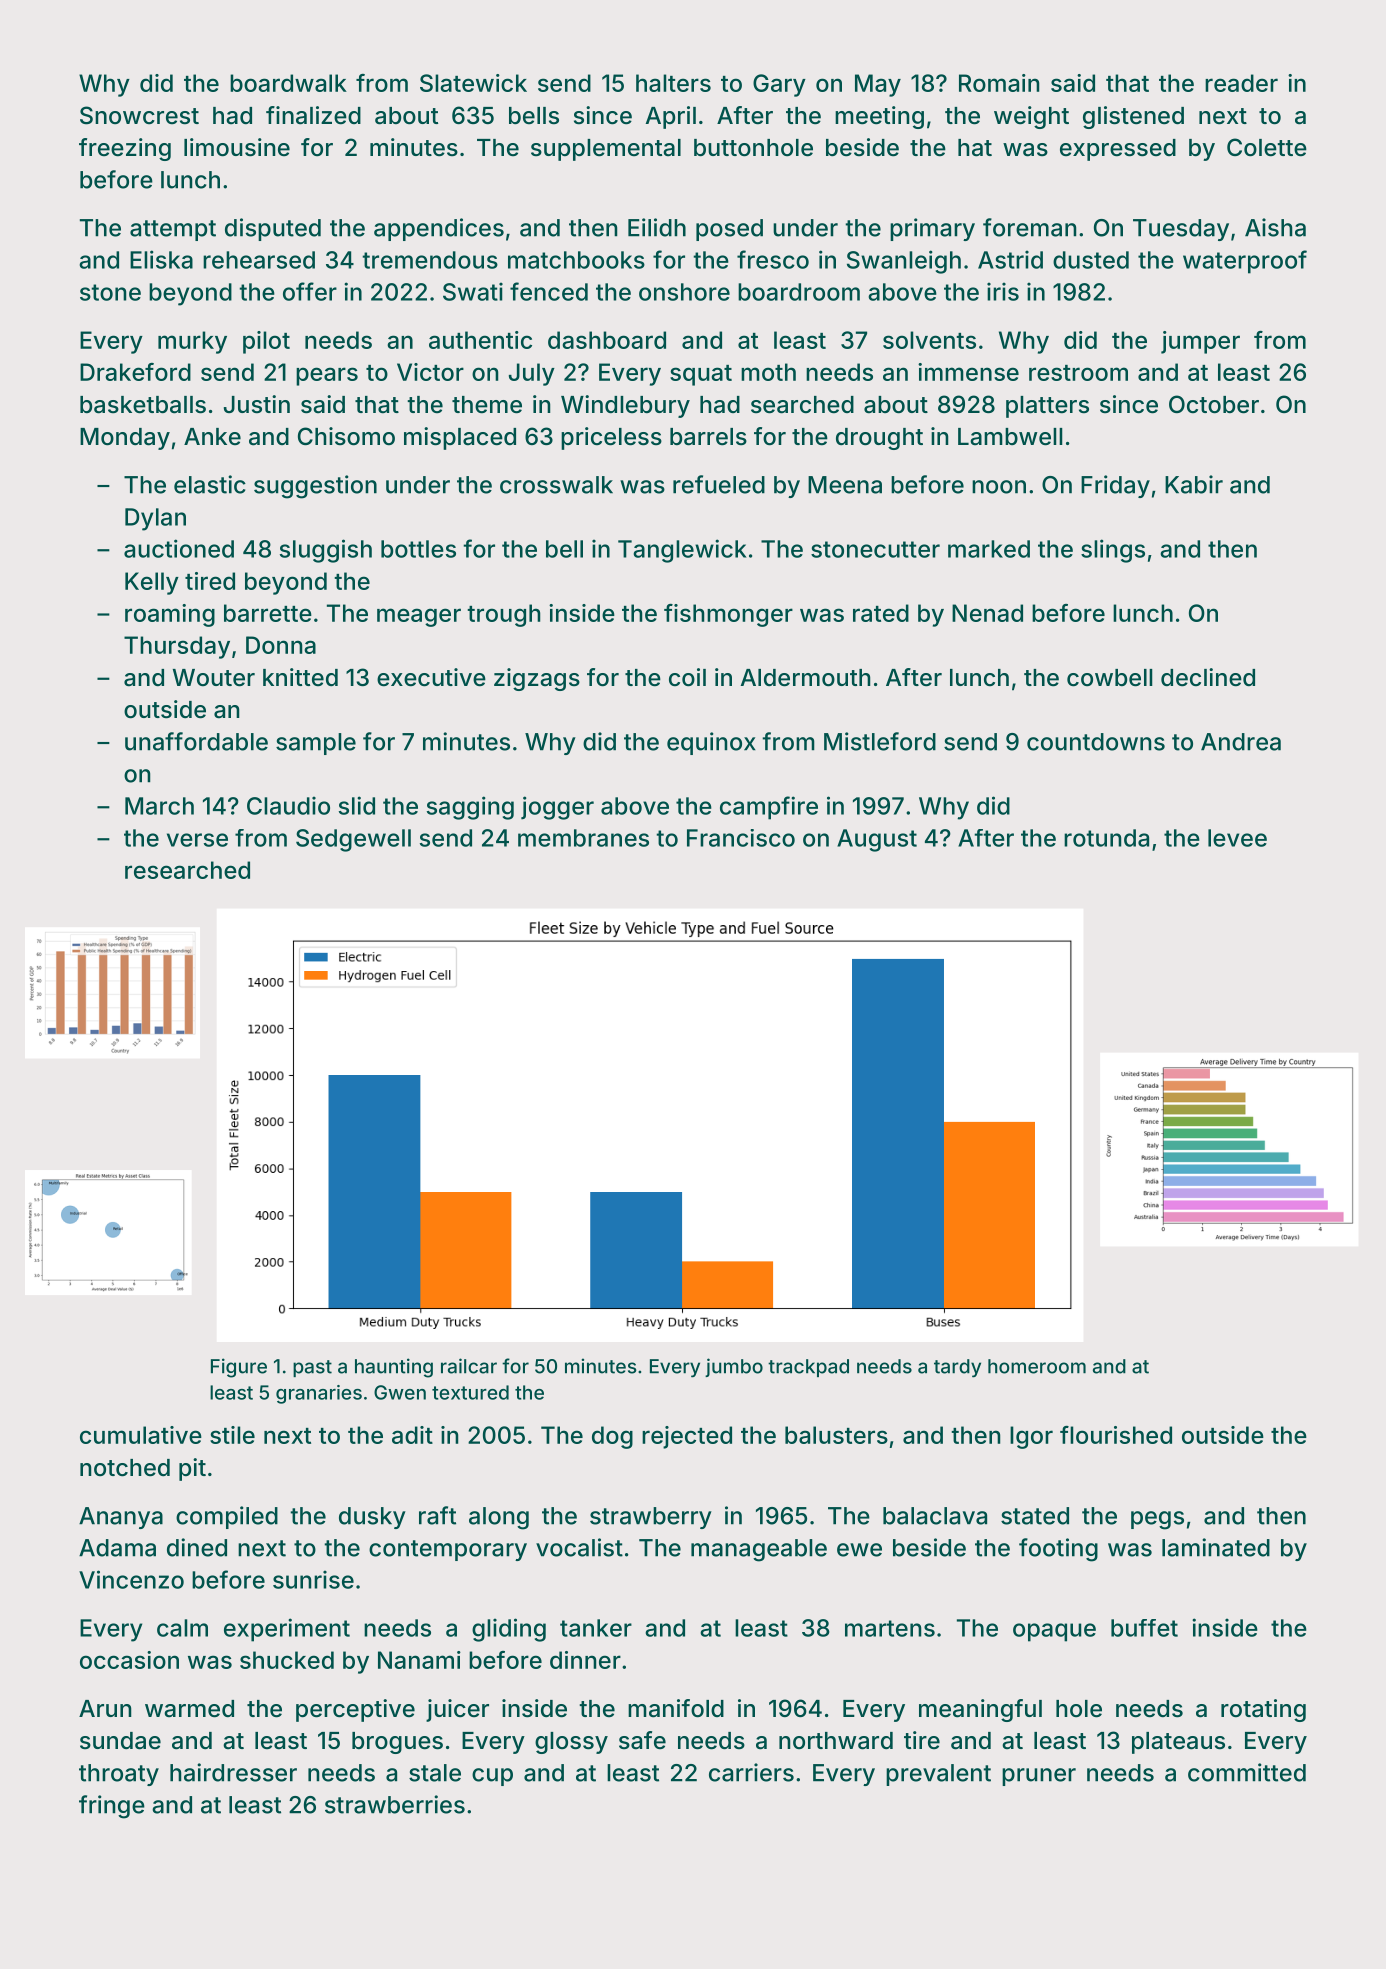 This screenshot has height=1969, width=1386. What do you see at coordinates (1106, 838) in the screenshot?
I see `rotunda` at bounding box center [1106, 838].
